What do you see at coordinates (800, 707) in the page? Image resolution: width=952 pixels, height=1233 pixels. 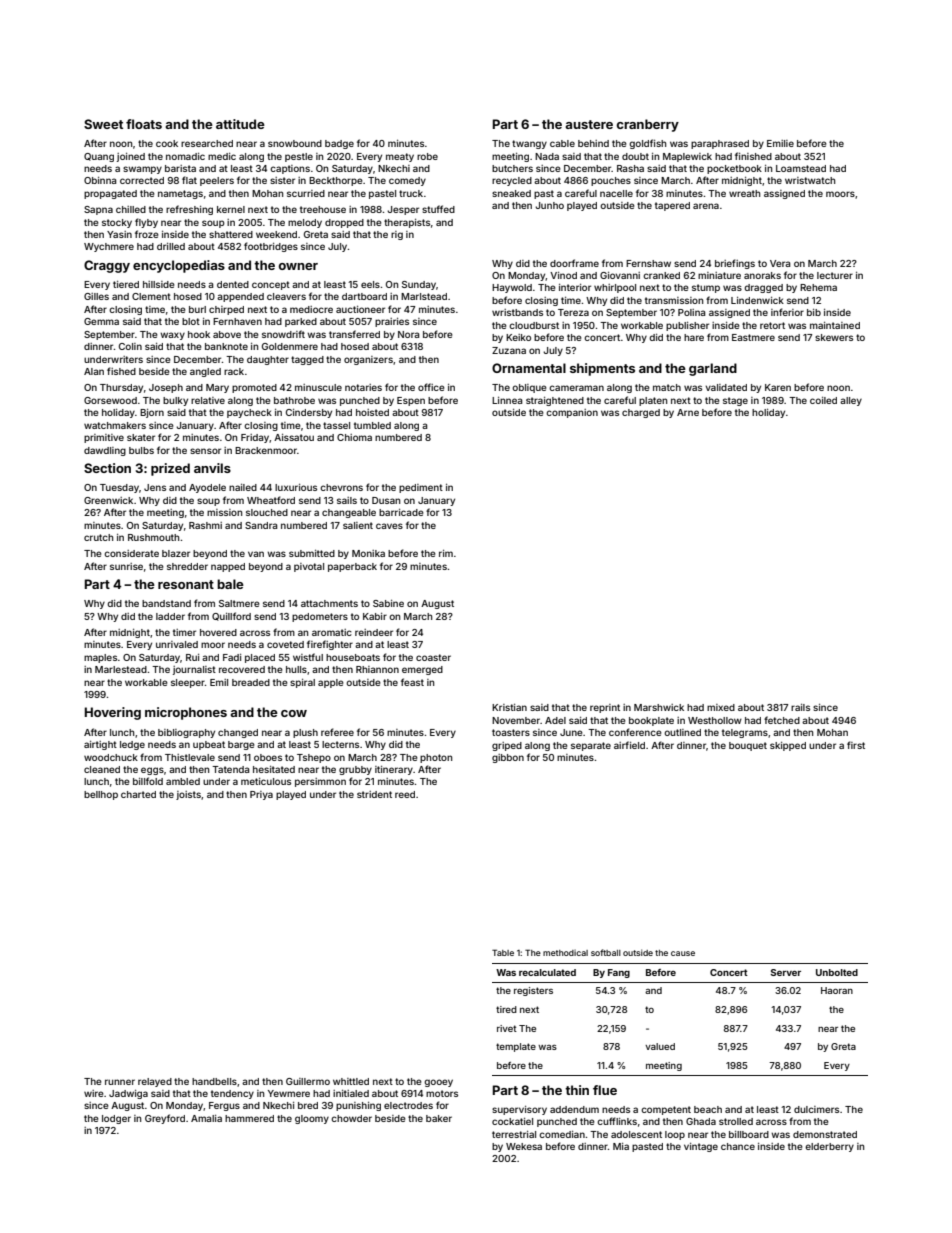 I see `rails` at bounding box center [800, 707].
